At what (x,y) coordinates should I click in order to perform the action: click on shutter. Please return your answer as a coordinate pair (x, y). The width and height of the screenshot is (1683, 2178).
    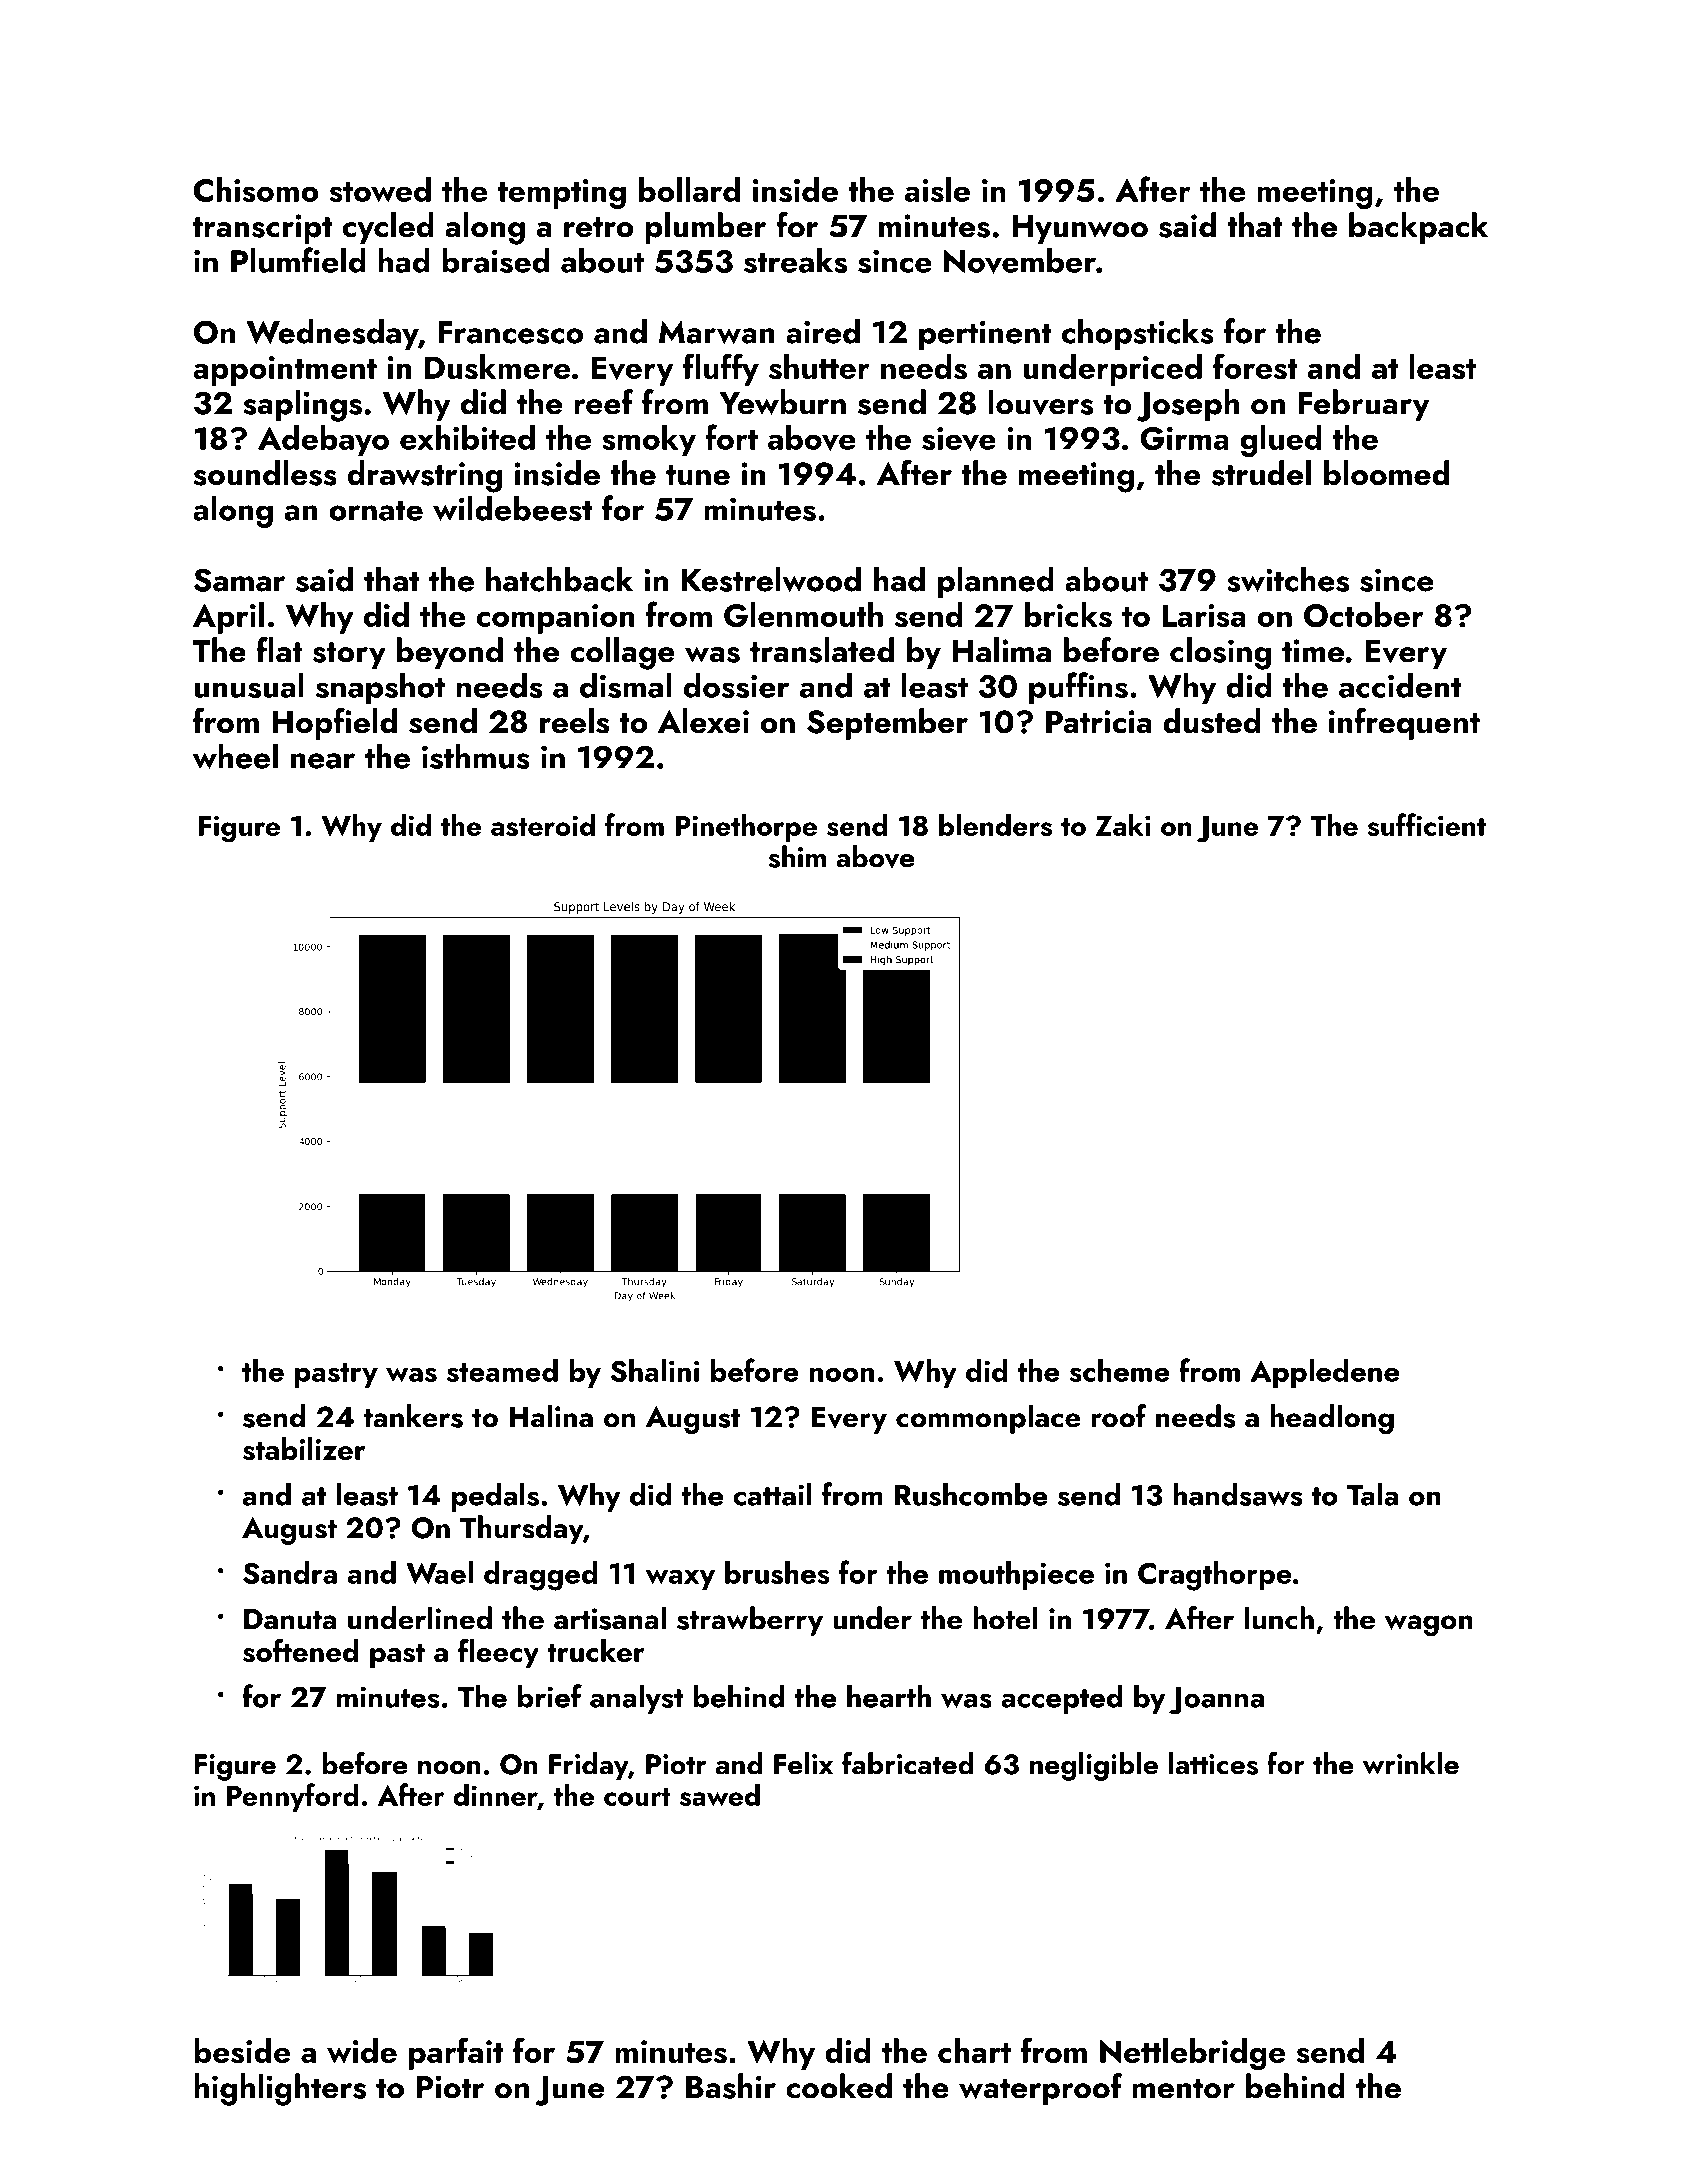
    Looking at the image, I should click on (819, 367).
